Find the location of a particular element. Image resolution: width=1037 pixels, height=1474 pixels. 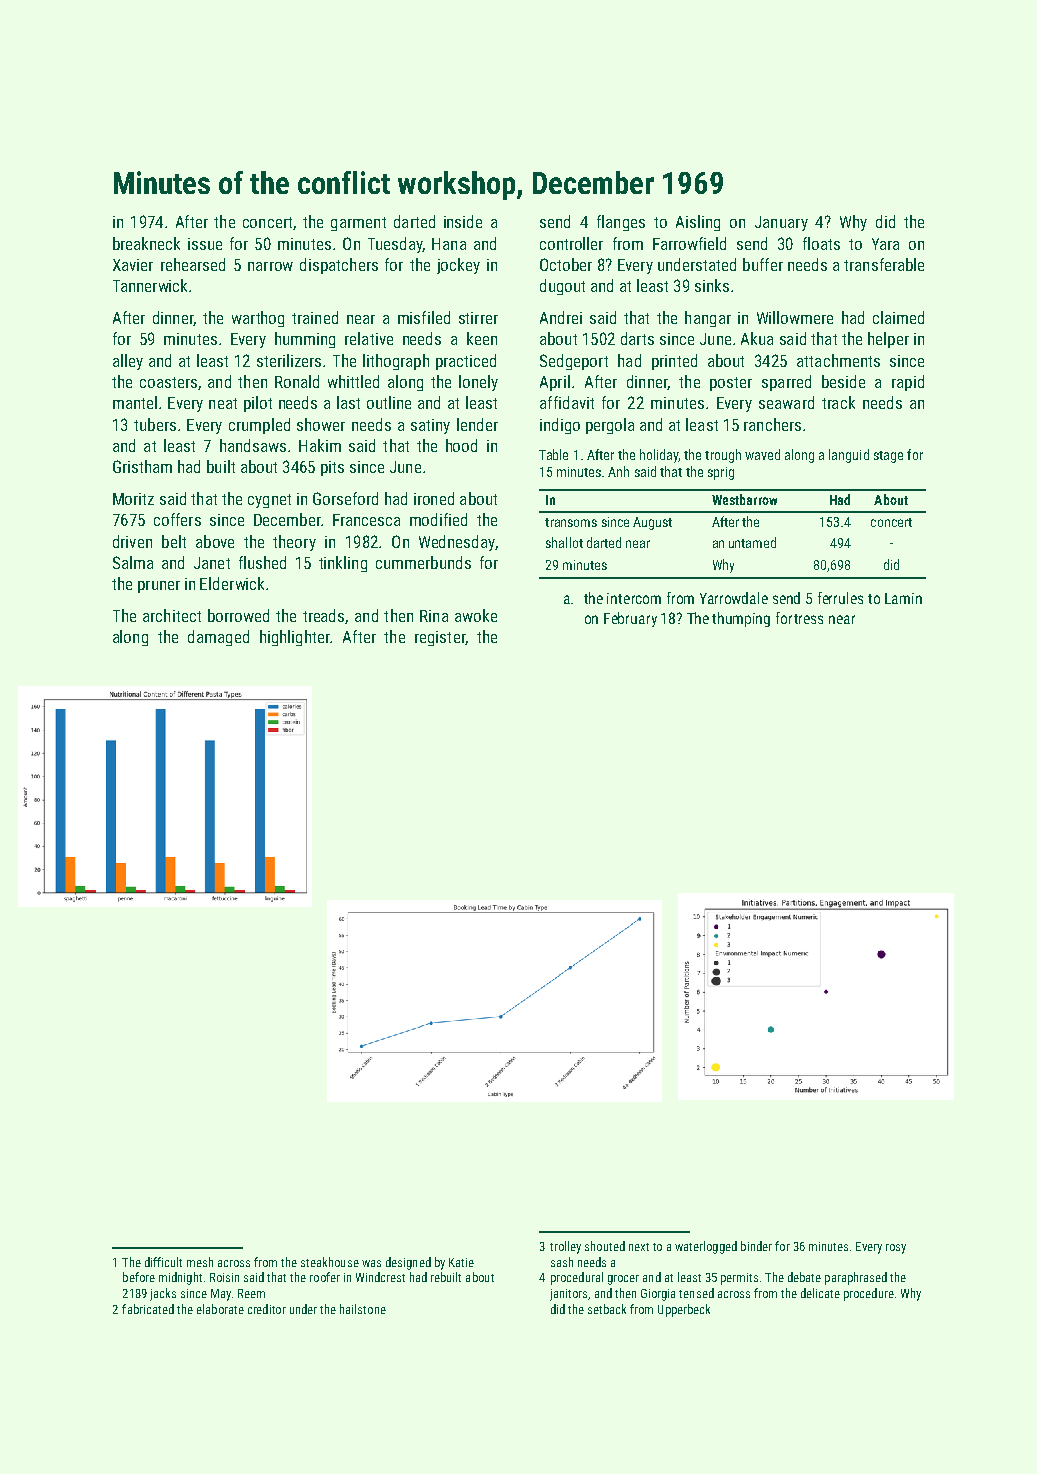

architect is located at coordinates (172, 615).
